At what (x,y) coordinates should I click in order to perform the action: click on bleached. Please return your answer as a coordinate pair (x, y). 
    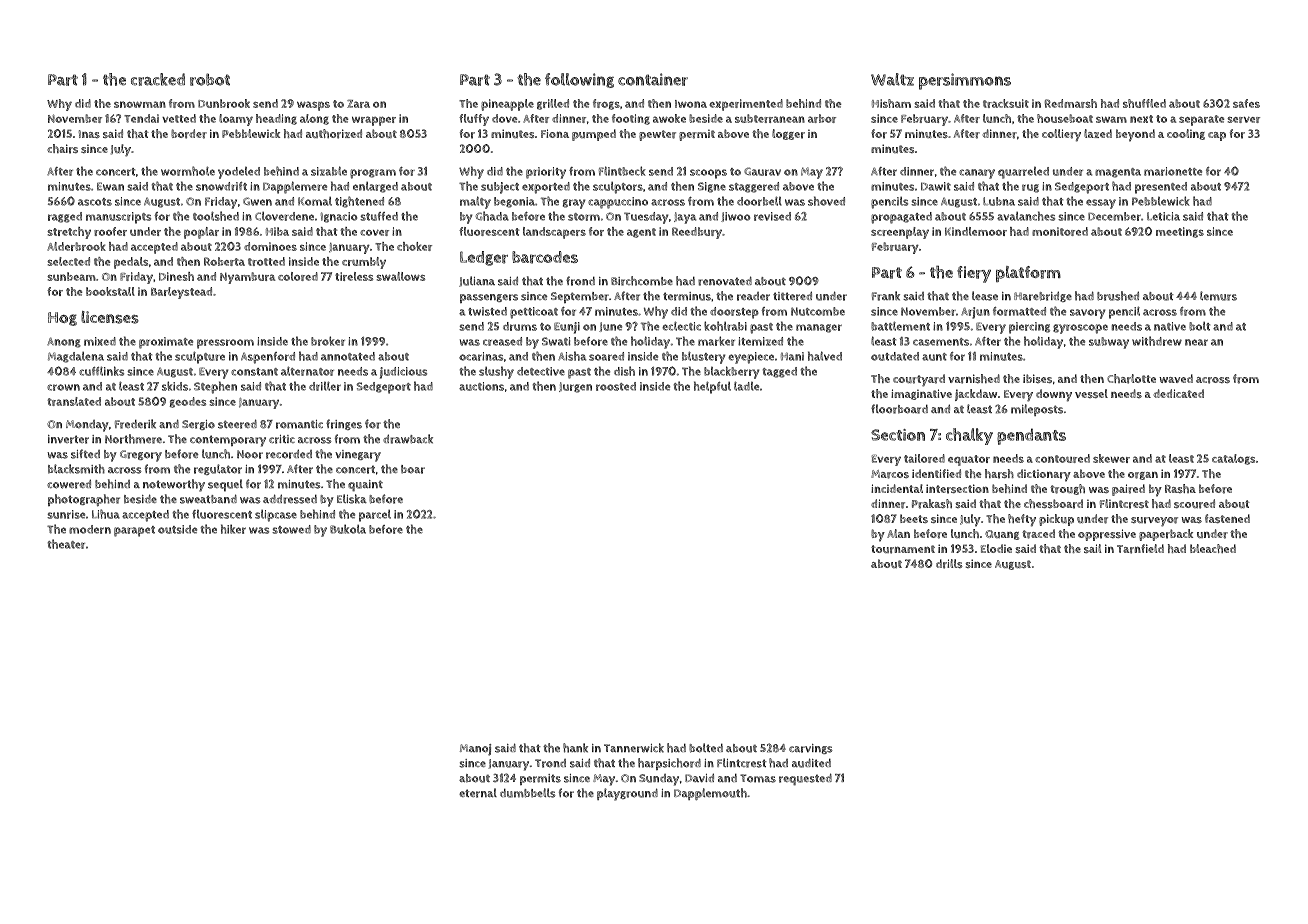
    Looking at the image, I should click on (1213, 548).
